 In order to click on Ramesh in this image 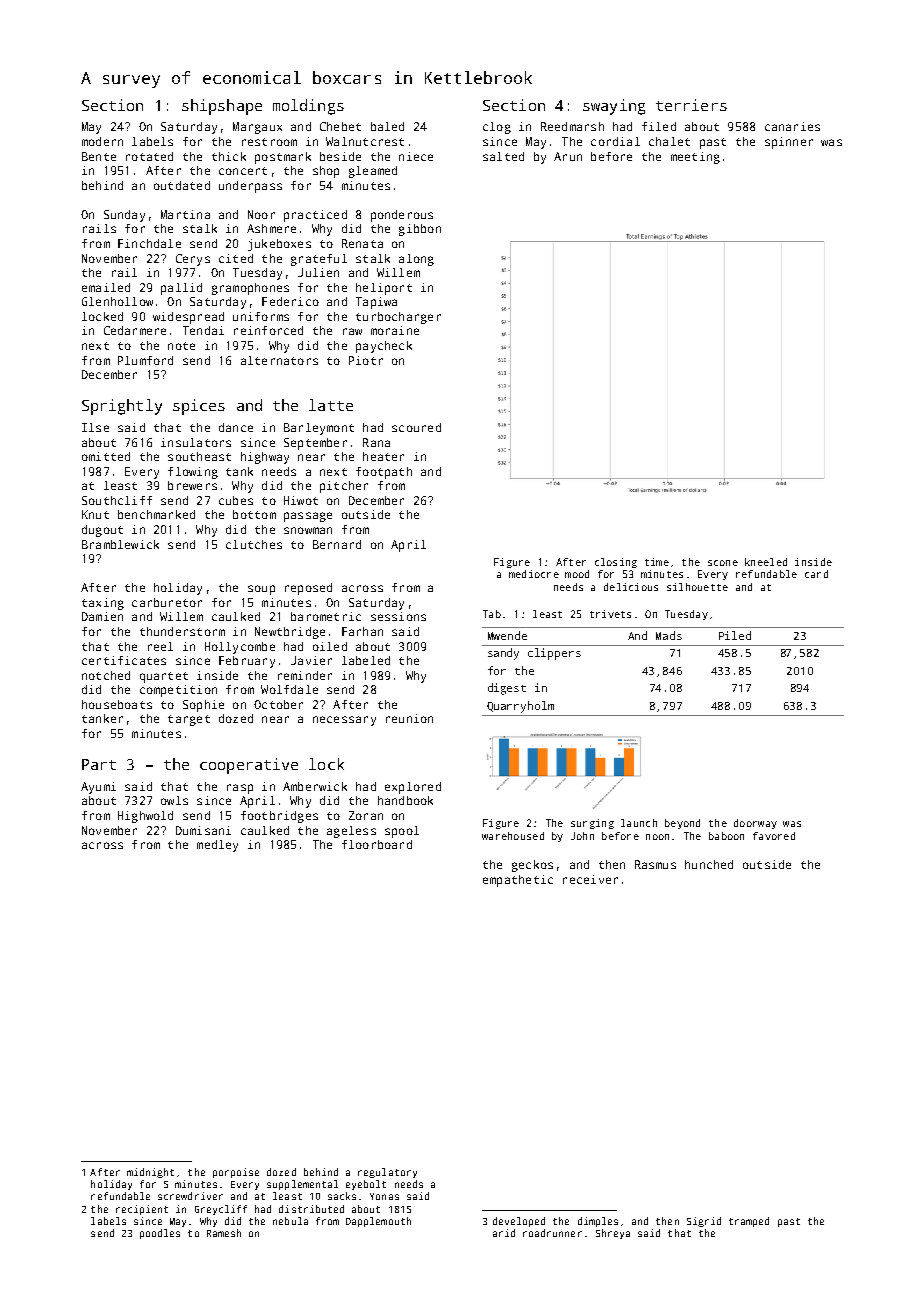, I will do `click(224, 1233)`.
